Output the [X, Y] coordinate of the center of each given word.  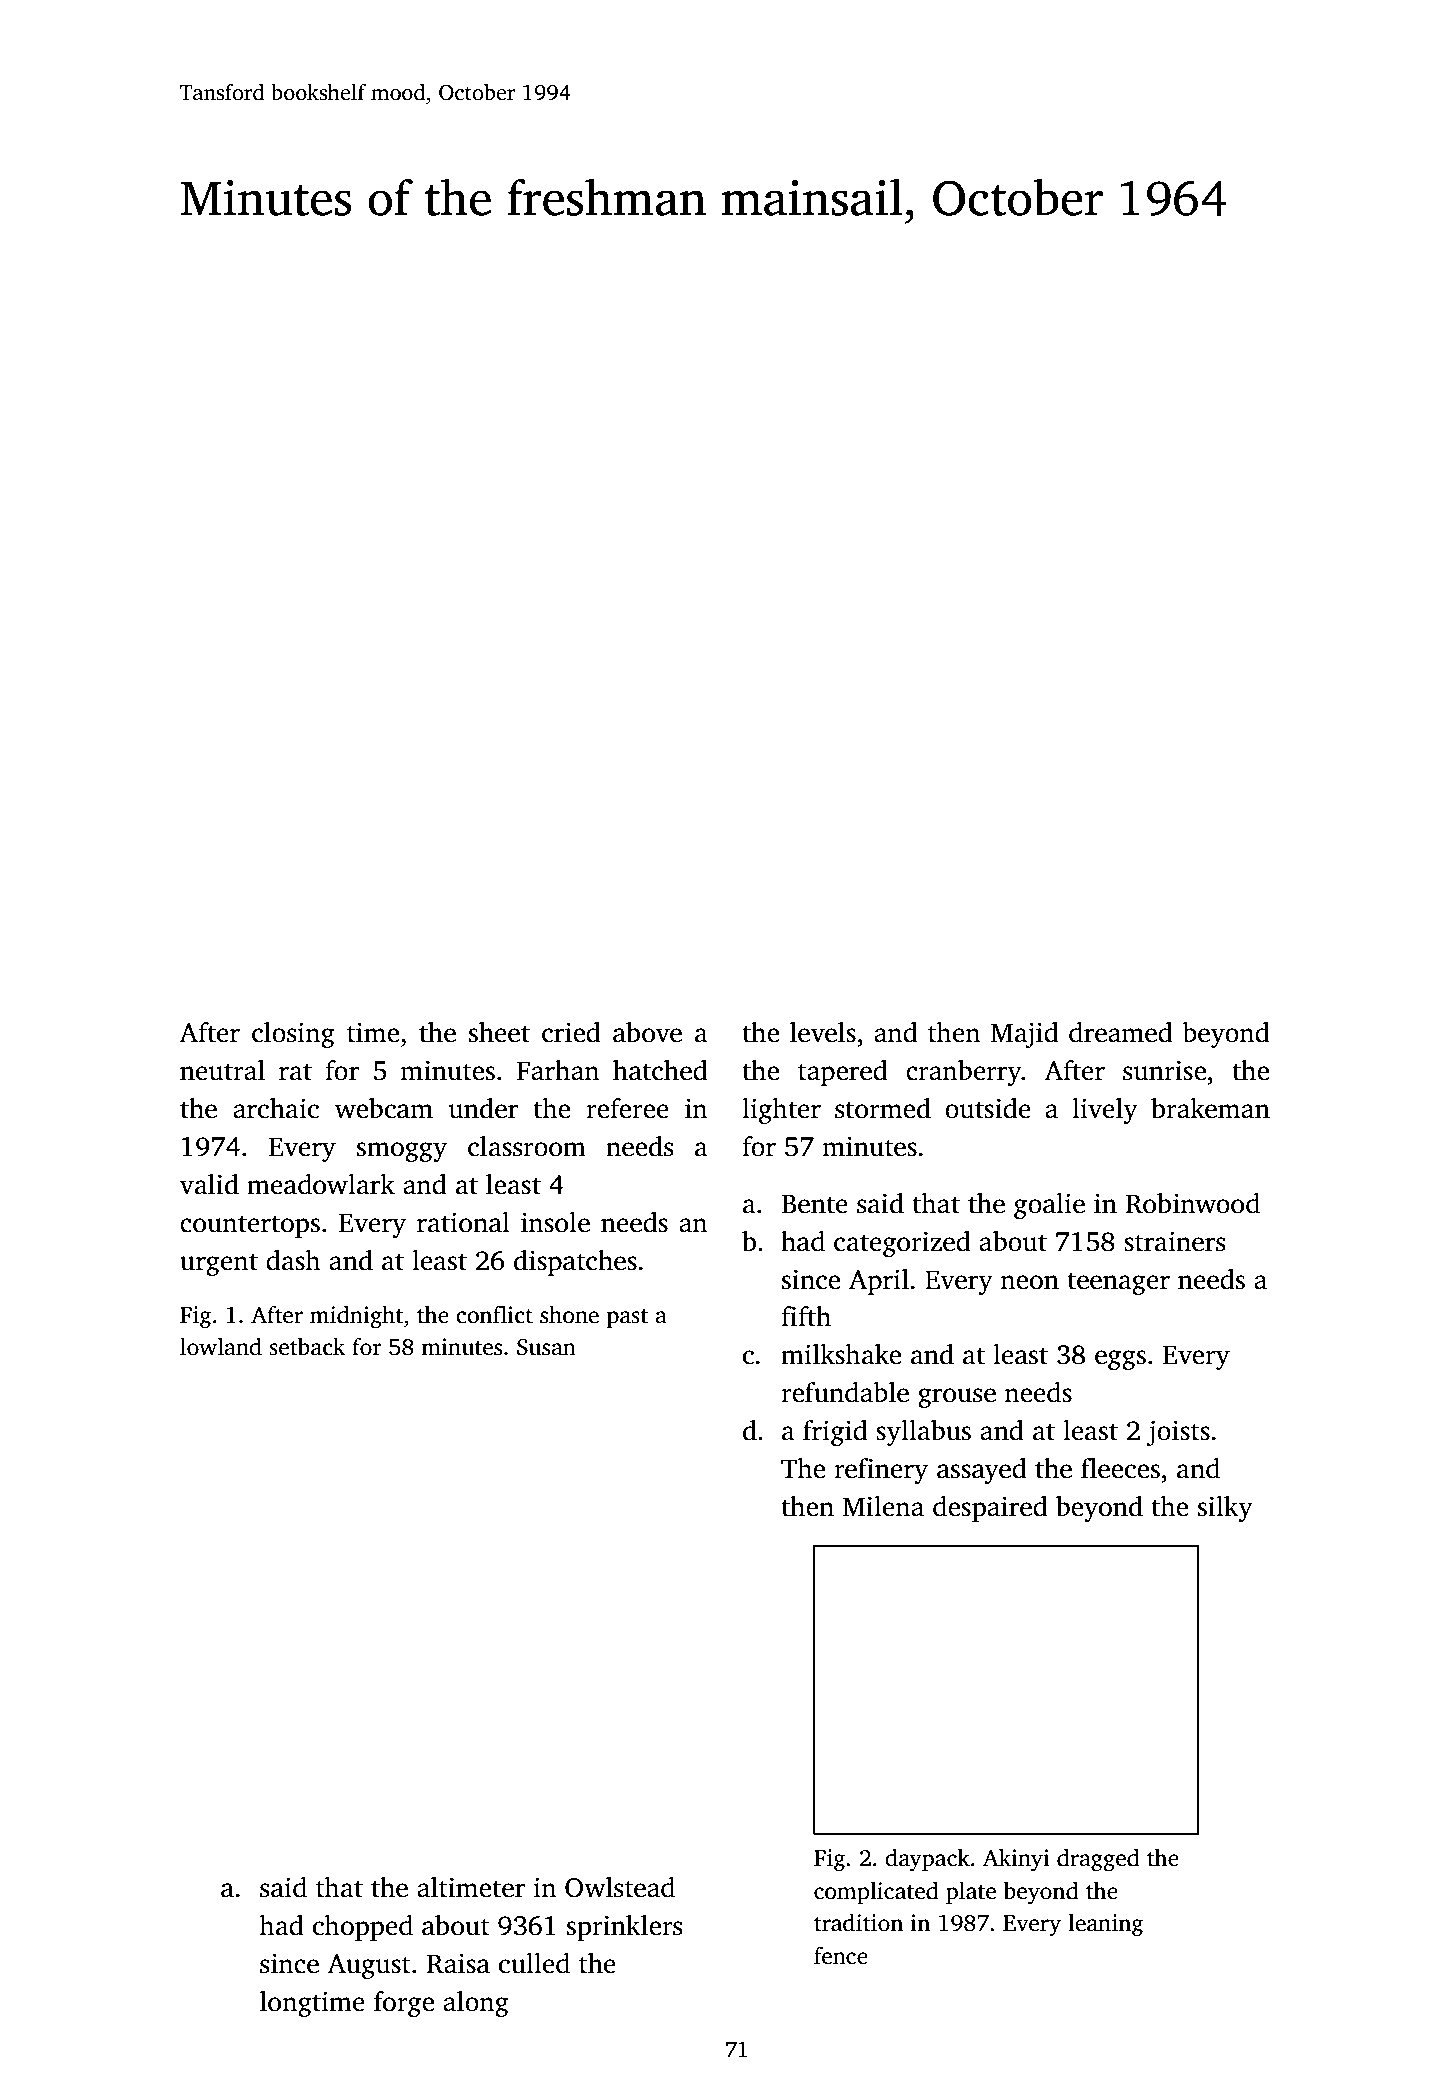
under [483, 1108]
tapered [843, 1073]
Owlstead [620, 1887]
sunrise [1164, 1070]
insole [555, 1222]
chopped [363, 1928]
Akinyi [1016, 1859]
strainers [1175, 1241]
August [368, 1966]
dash [293, 1260]
